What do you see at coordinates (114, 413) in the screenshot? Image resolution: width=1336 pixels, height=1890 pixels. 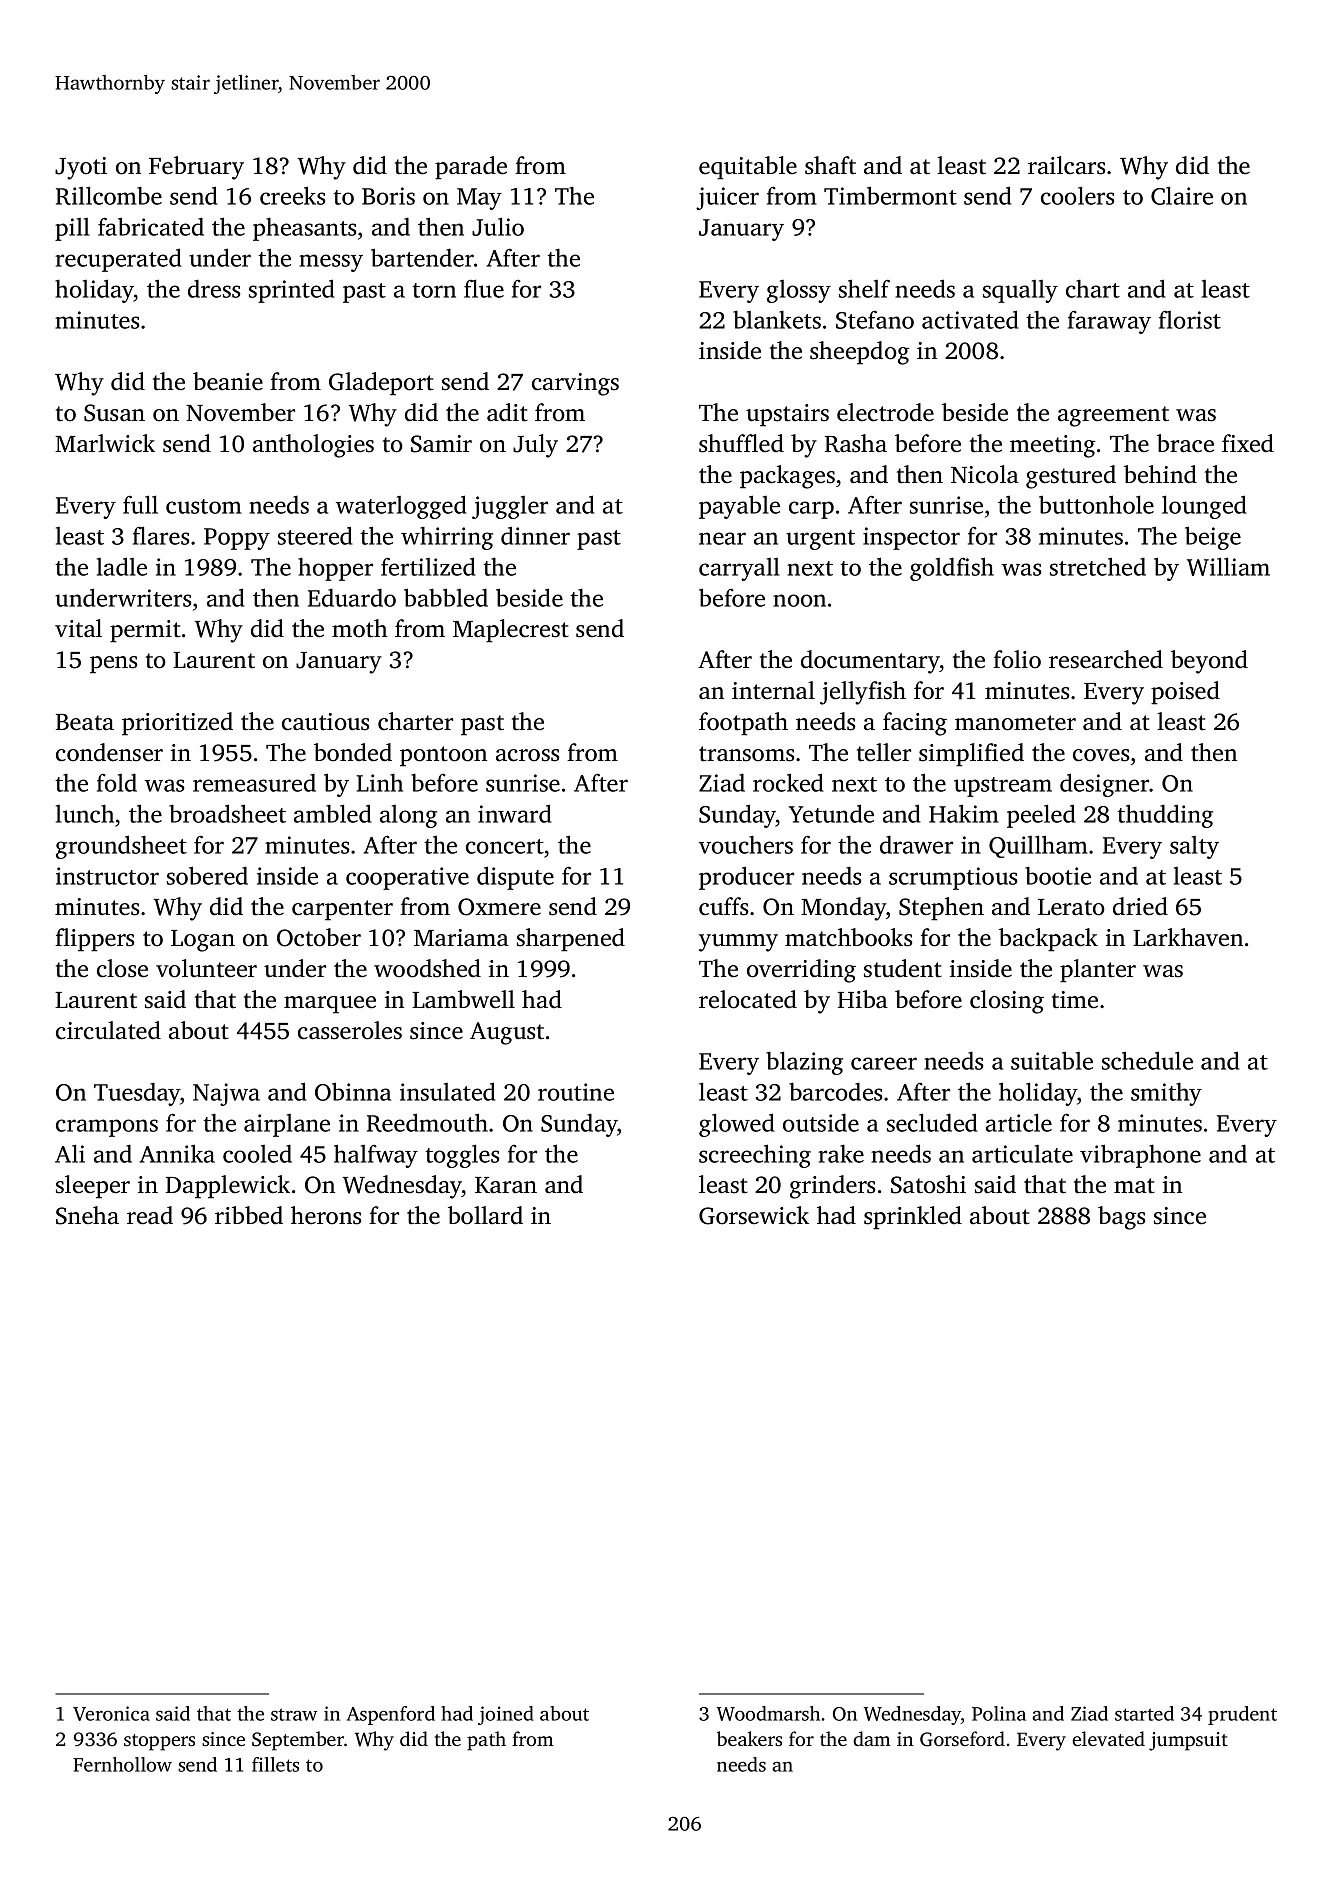 I see `Susan` at bounding box center [114, 413].
